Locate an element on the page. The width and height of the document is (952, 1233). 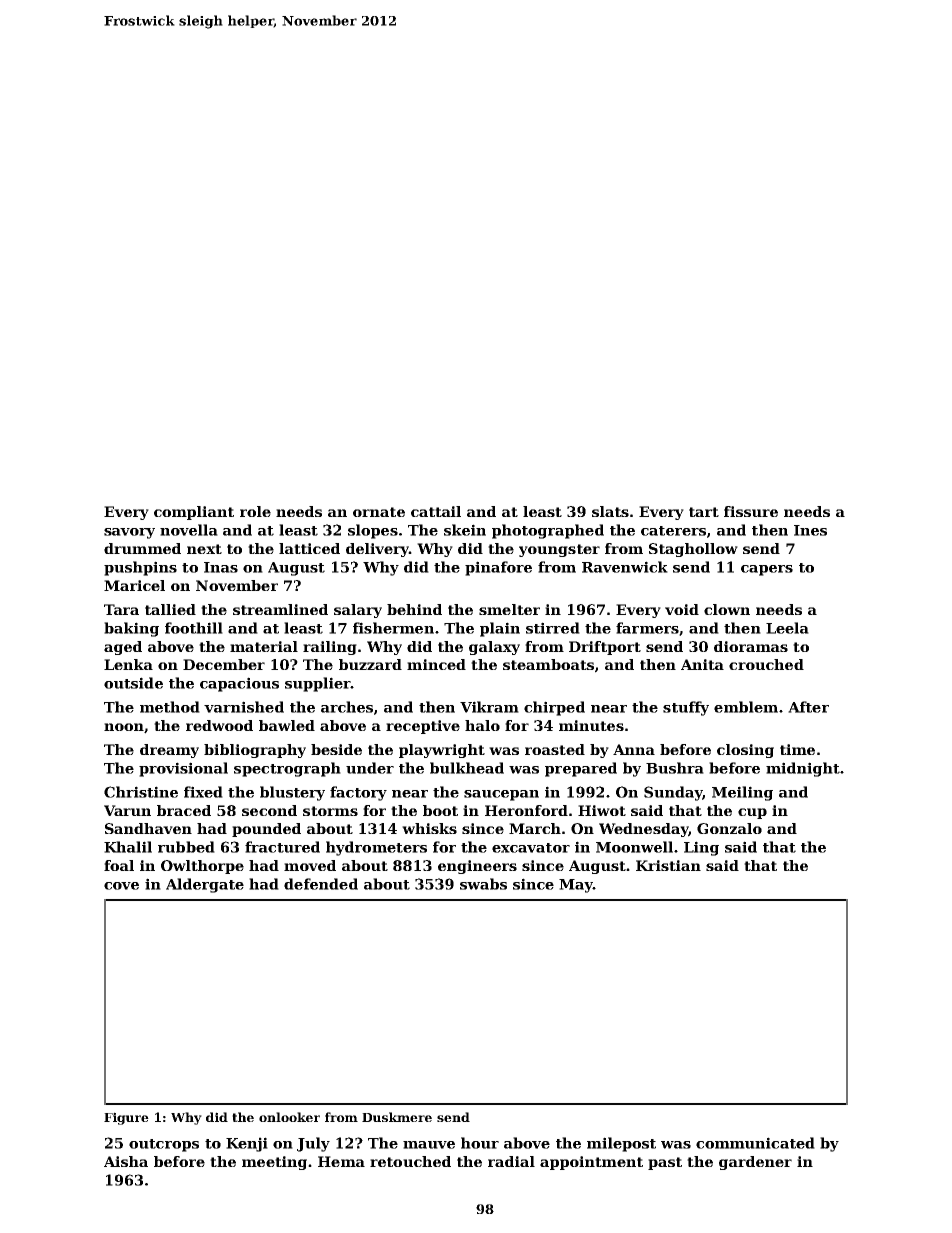
onlooker is located at coordinates (289, 1117).
